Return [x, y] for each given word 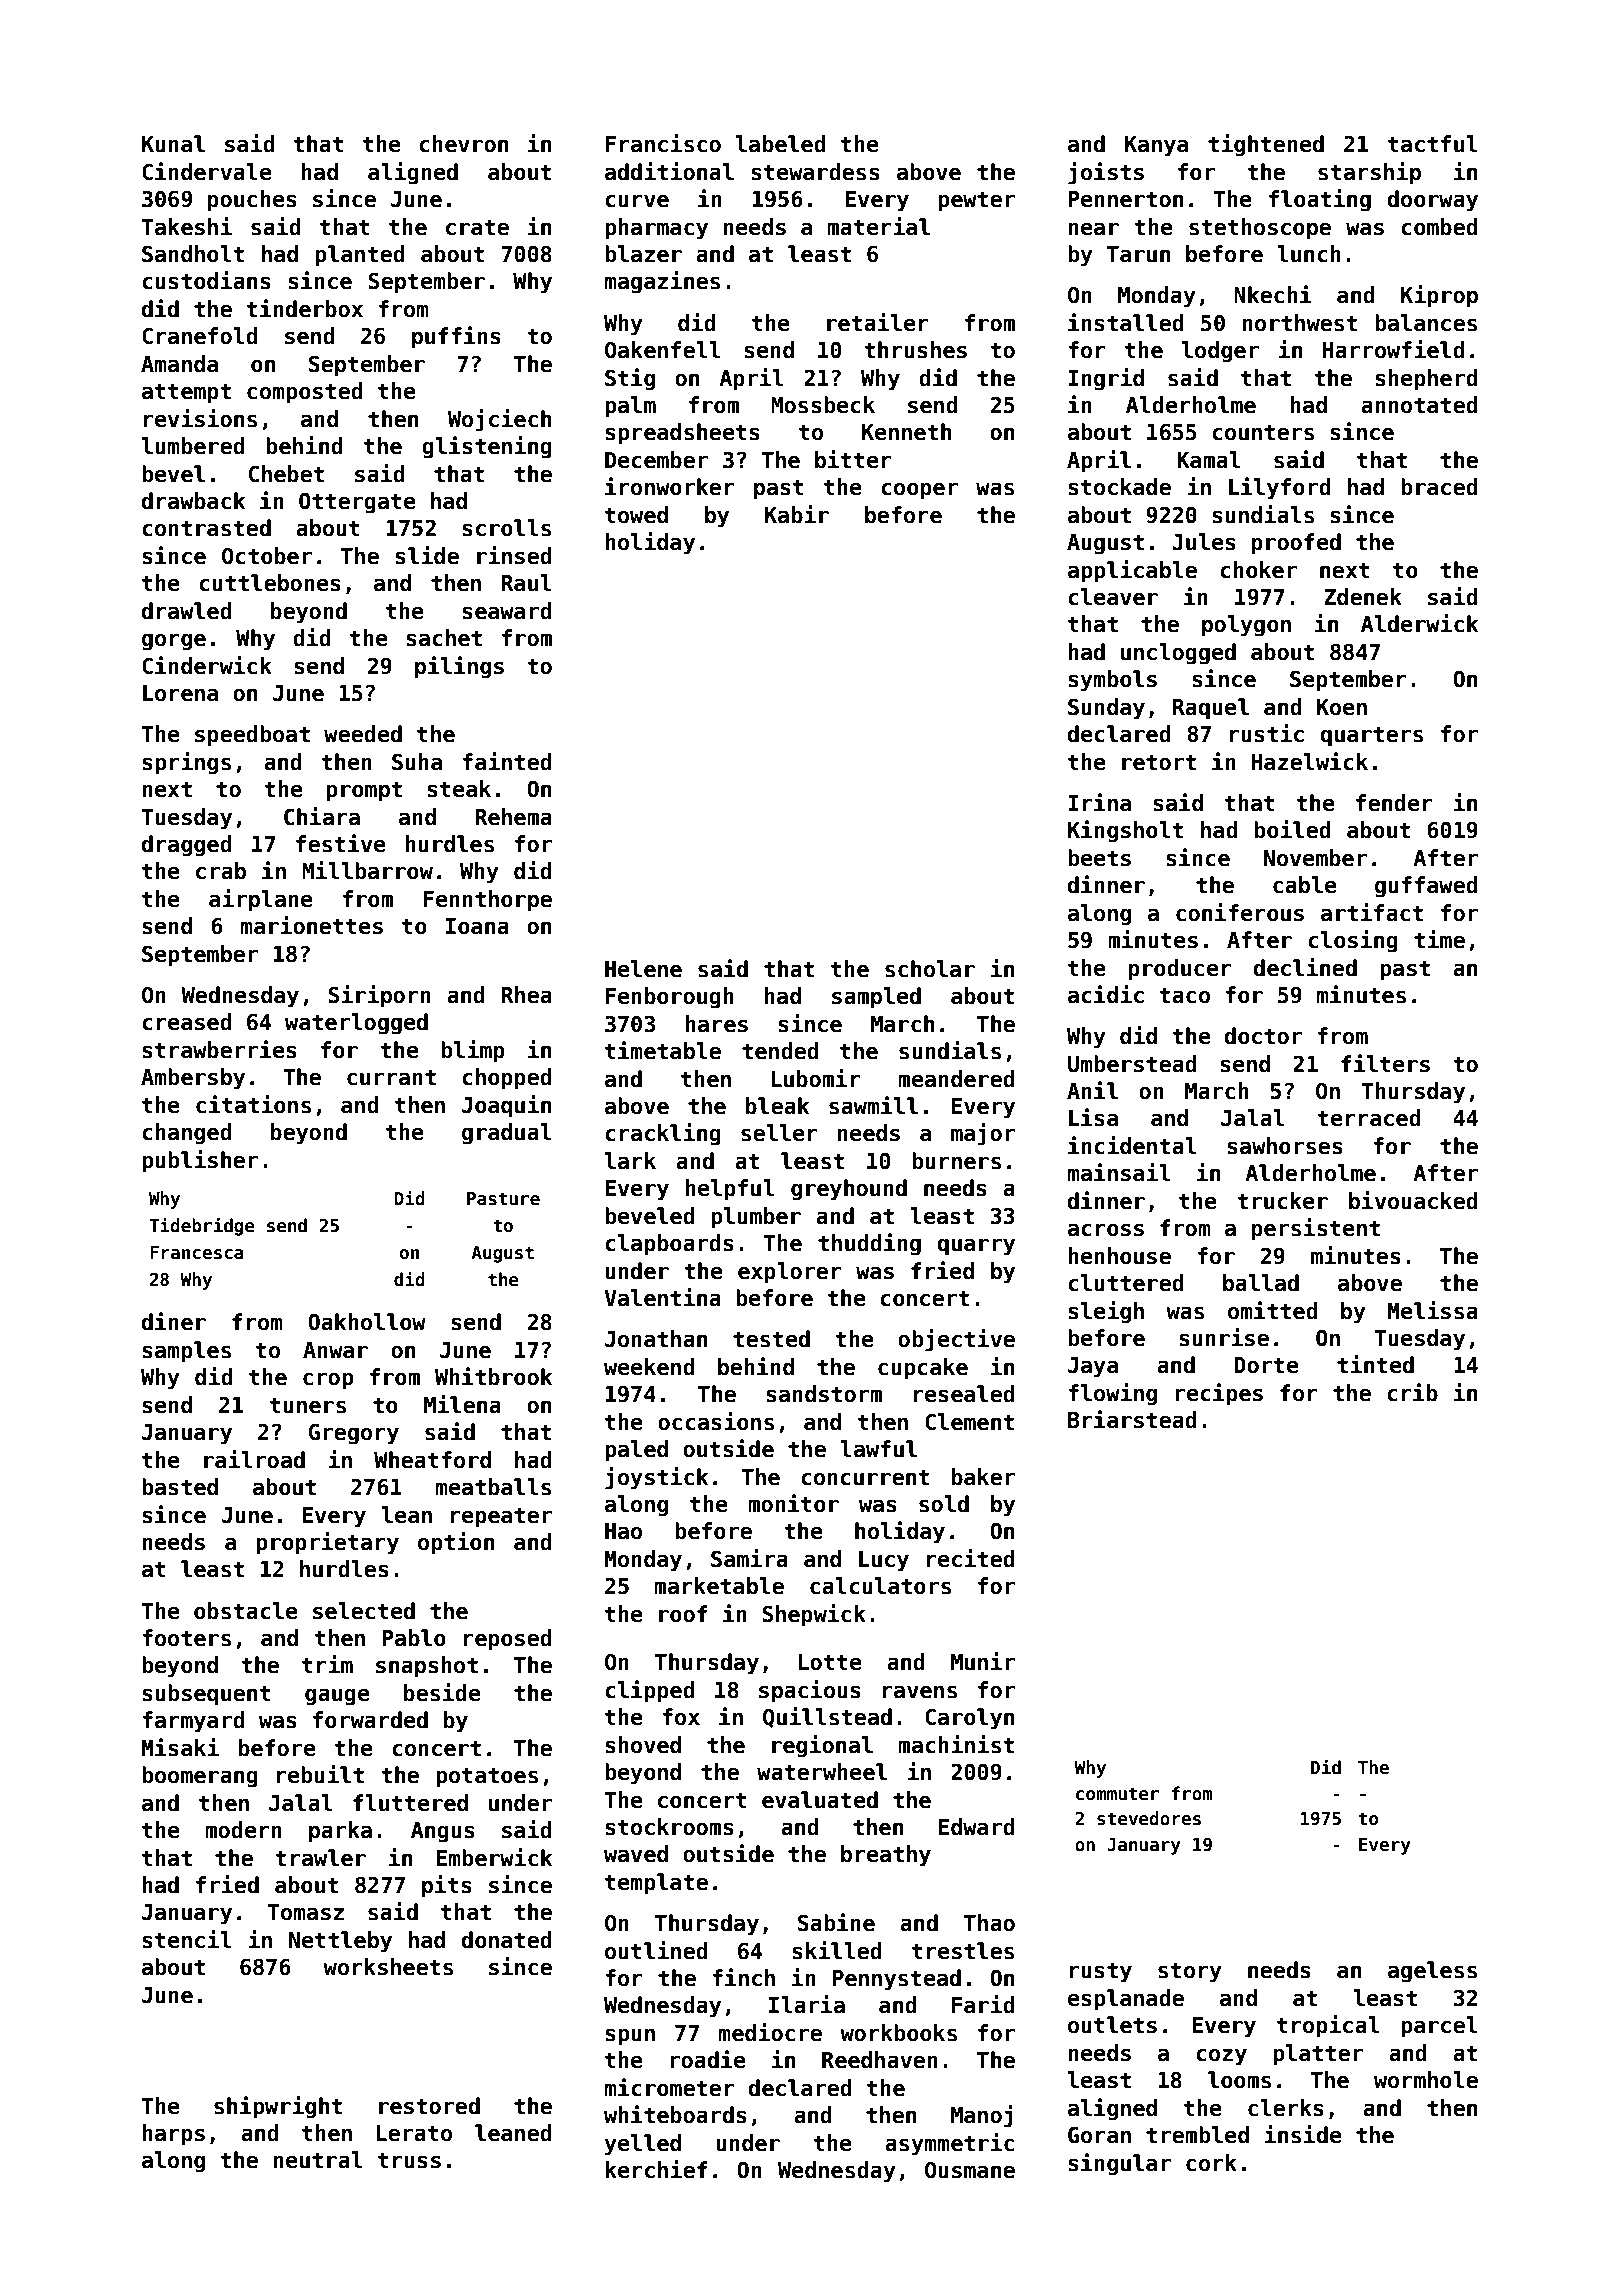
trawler [321, 1858]
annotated [1419, 405]
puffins [456, 337]
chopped [507, 1079]
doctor [1263, 1036]
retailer [878, 322]
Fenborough [670, 998]
